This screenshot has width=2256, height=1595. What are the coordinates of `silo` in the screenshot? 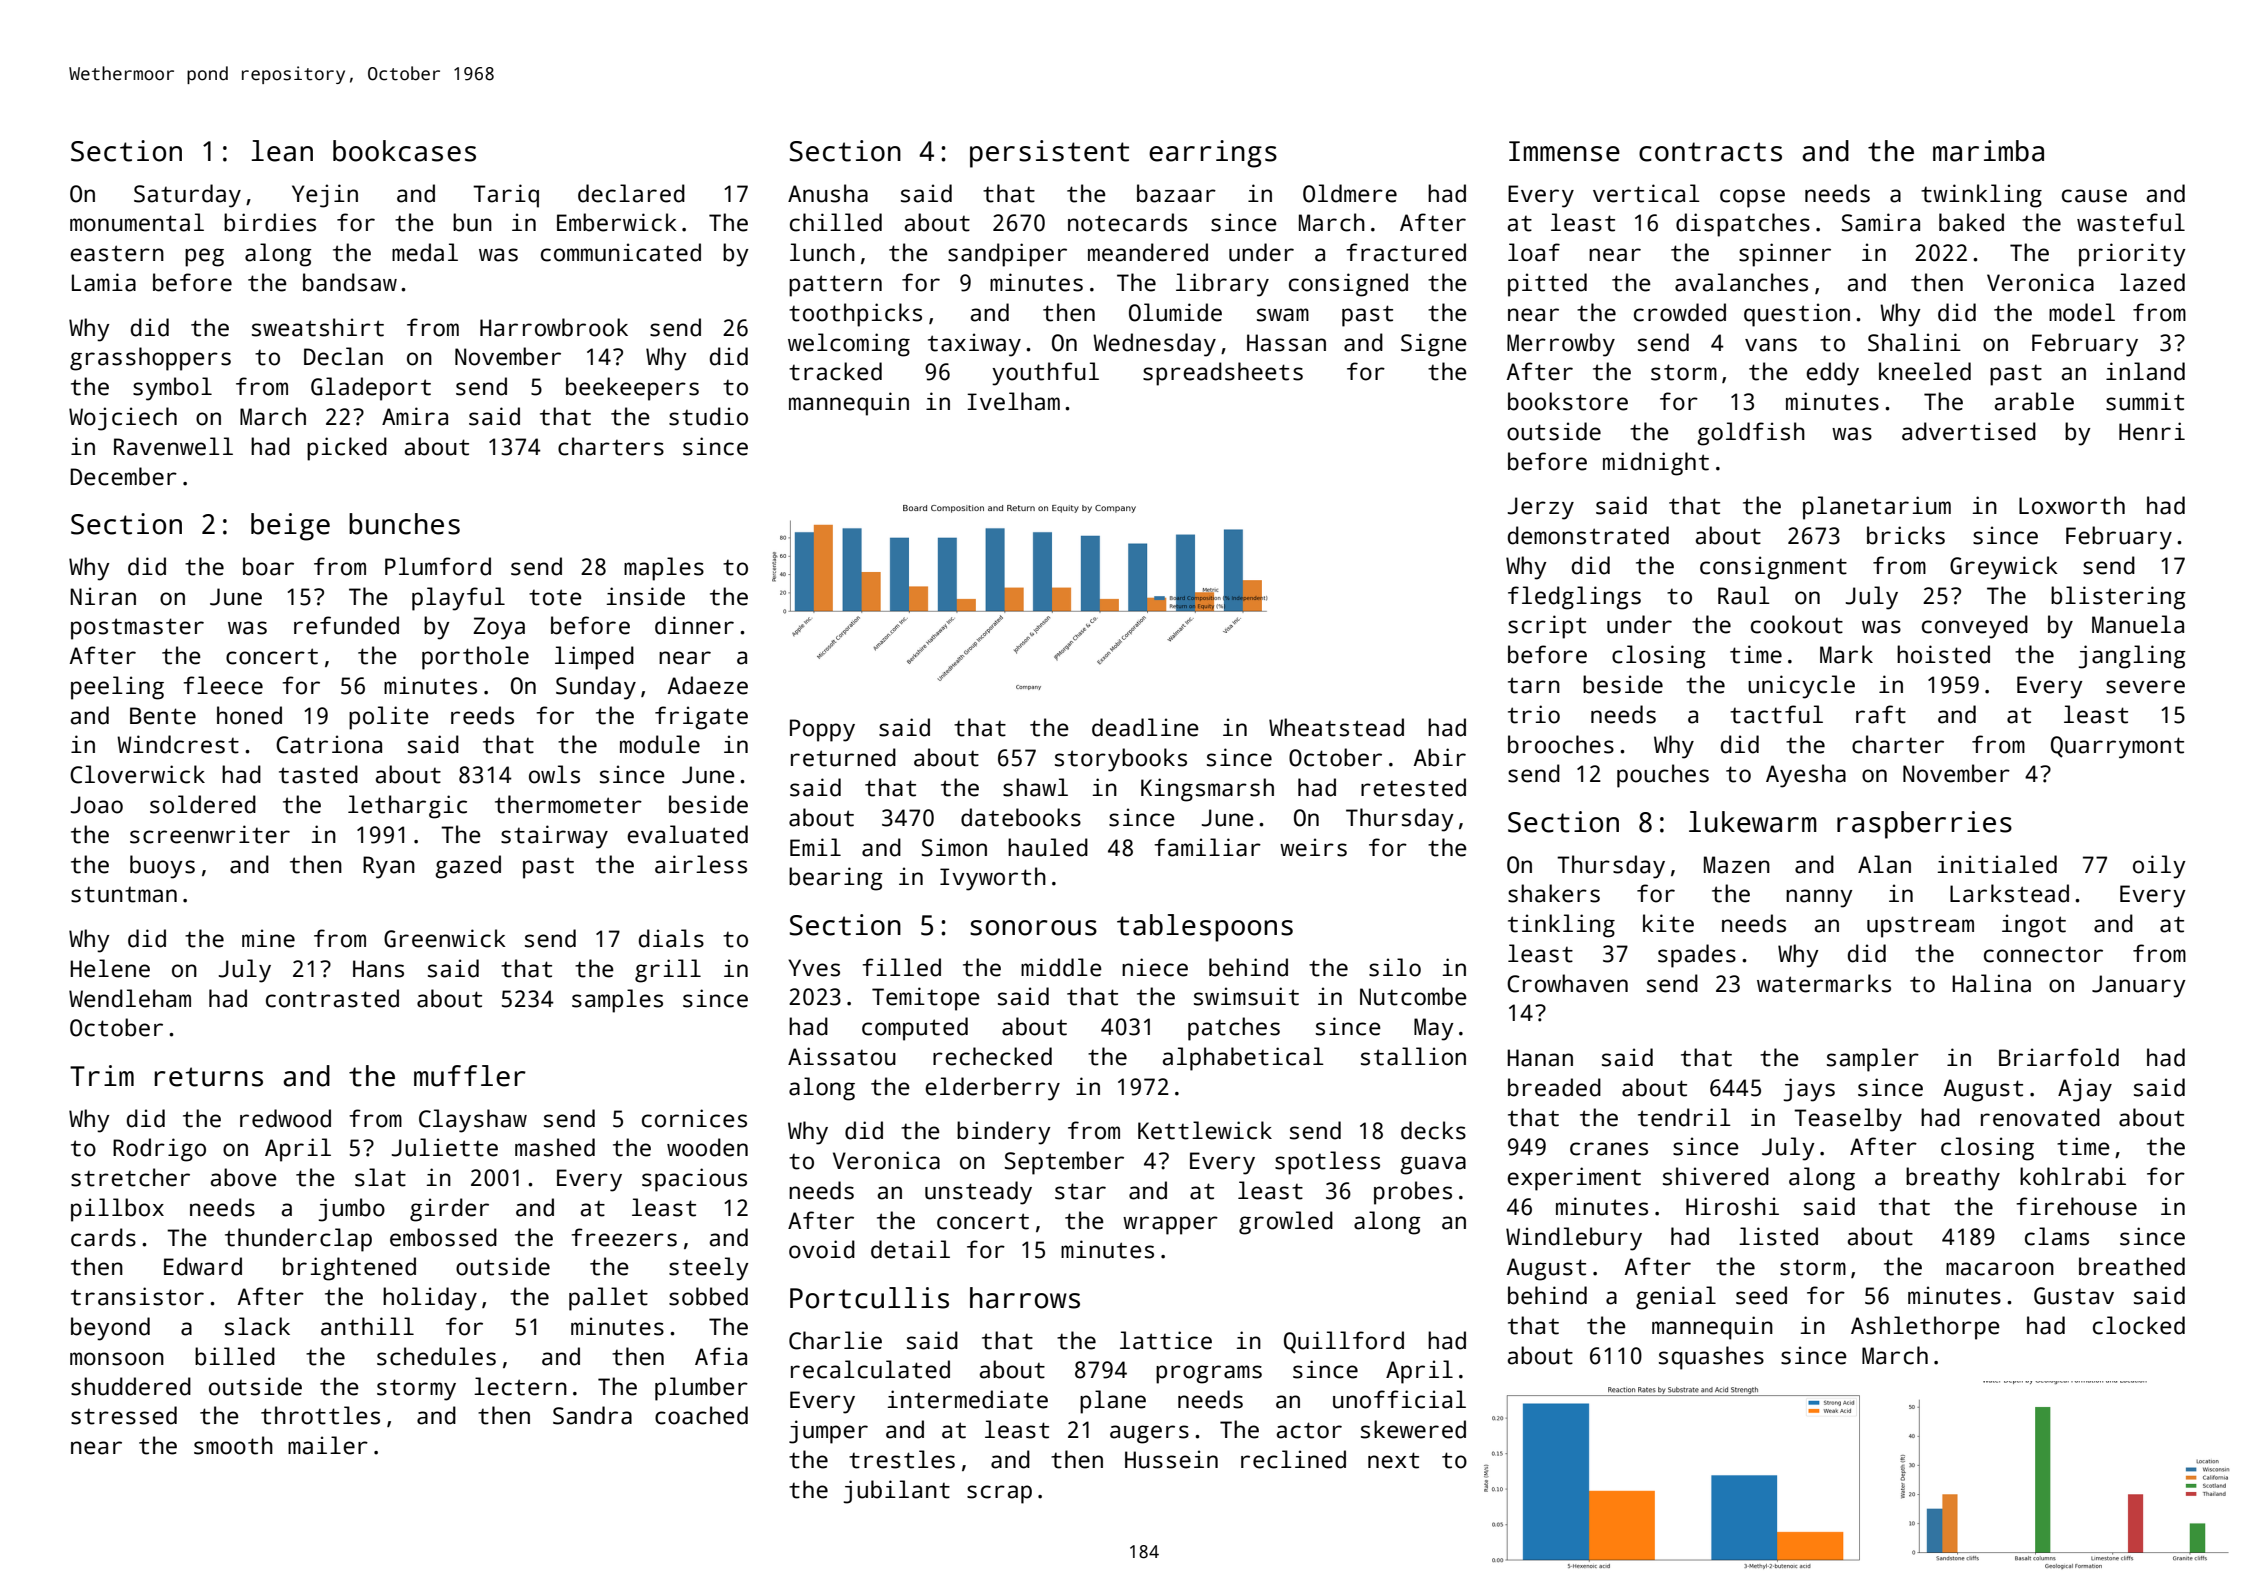 It's located at (1395, 967).
